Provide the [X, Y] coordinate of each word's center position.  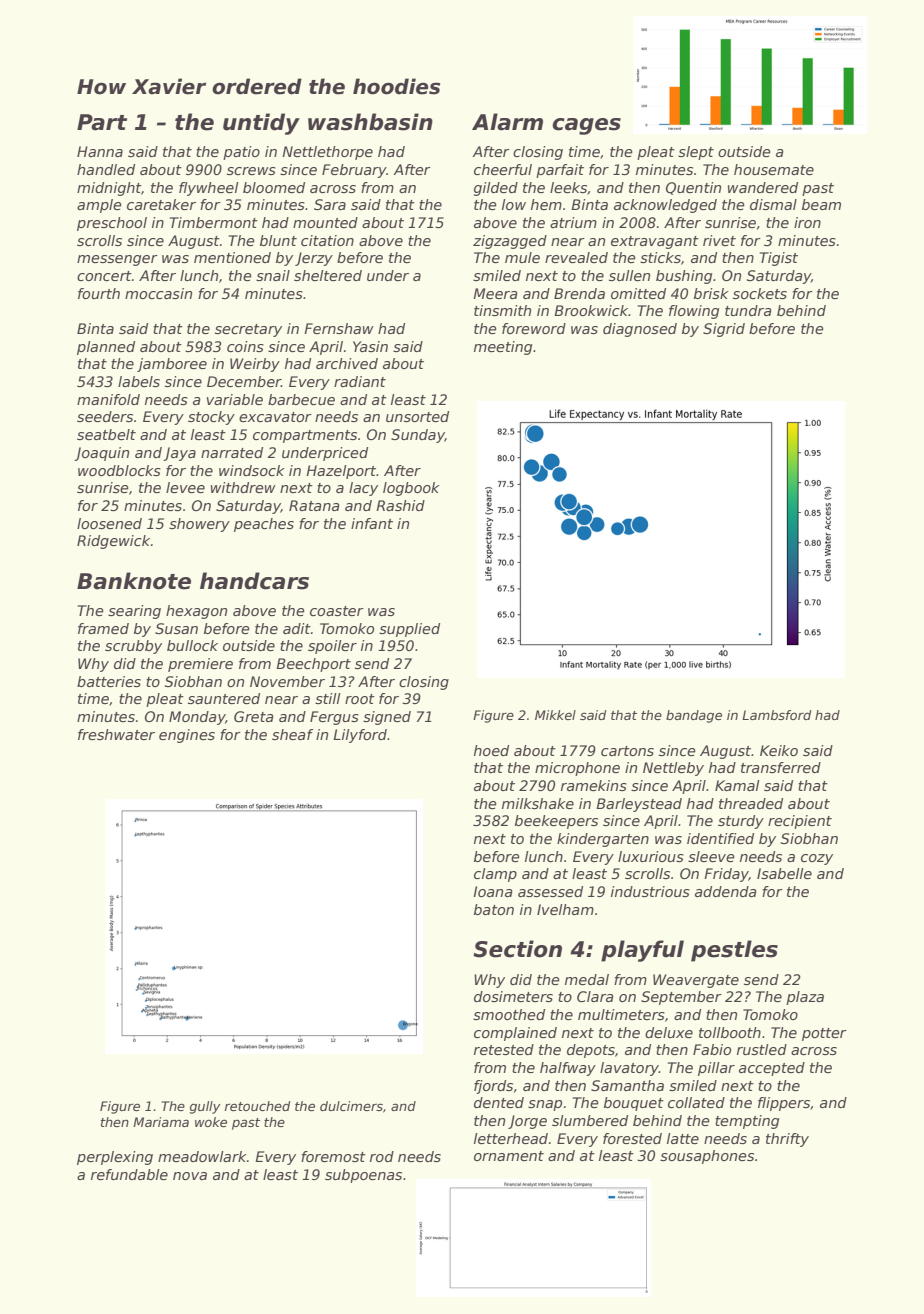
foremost [333, 1156]
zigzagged [510, 242]
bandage [694, 716]
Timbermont [214, 222]
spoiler [332, 647]
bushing [684, 277]
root [360, 699]
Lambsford [777, 715]
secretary [248, 330]
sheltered [328, 275]
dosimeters [513, 996]
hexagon [196, 612]
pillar [716, 1069]
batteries [109, 681]
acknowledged [665, 206]
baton [494, 909]
